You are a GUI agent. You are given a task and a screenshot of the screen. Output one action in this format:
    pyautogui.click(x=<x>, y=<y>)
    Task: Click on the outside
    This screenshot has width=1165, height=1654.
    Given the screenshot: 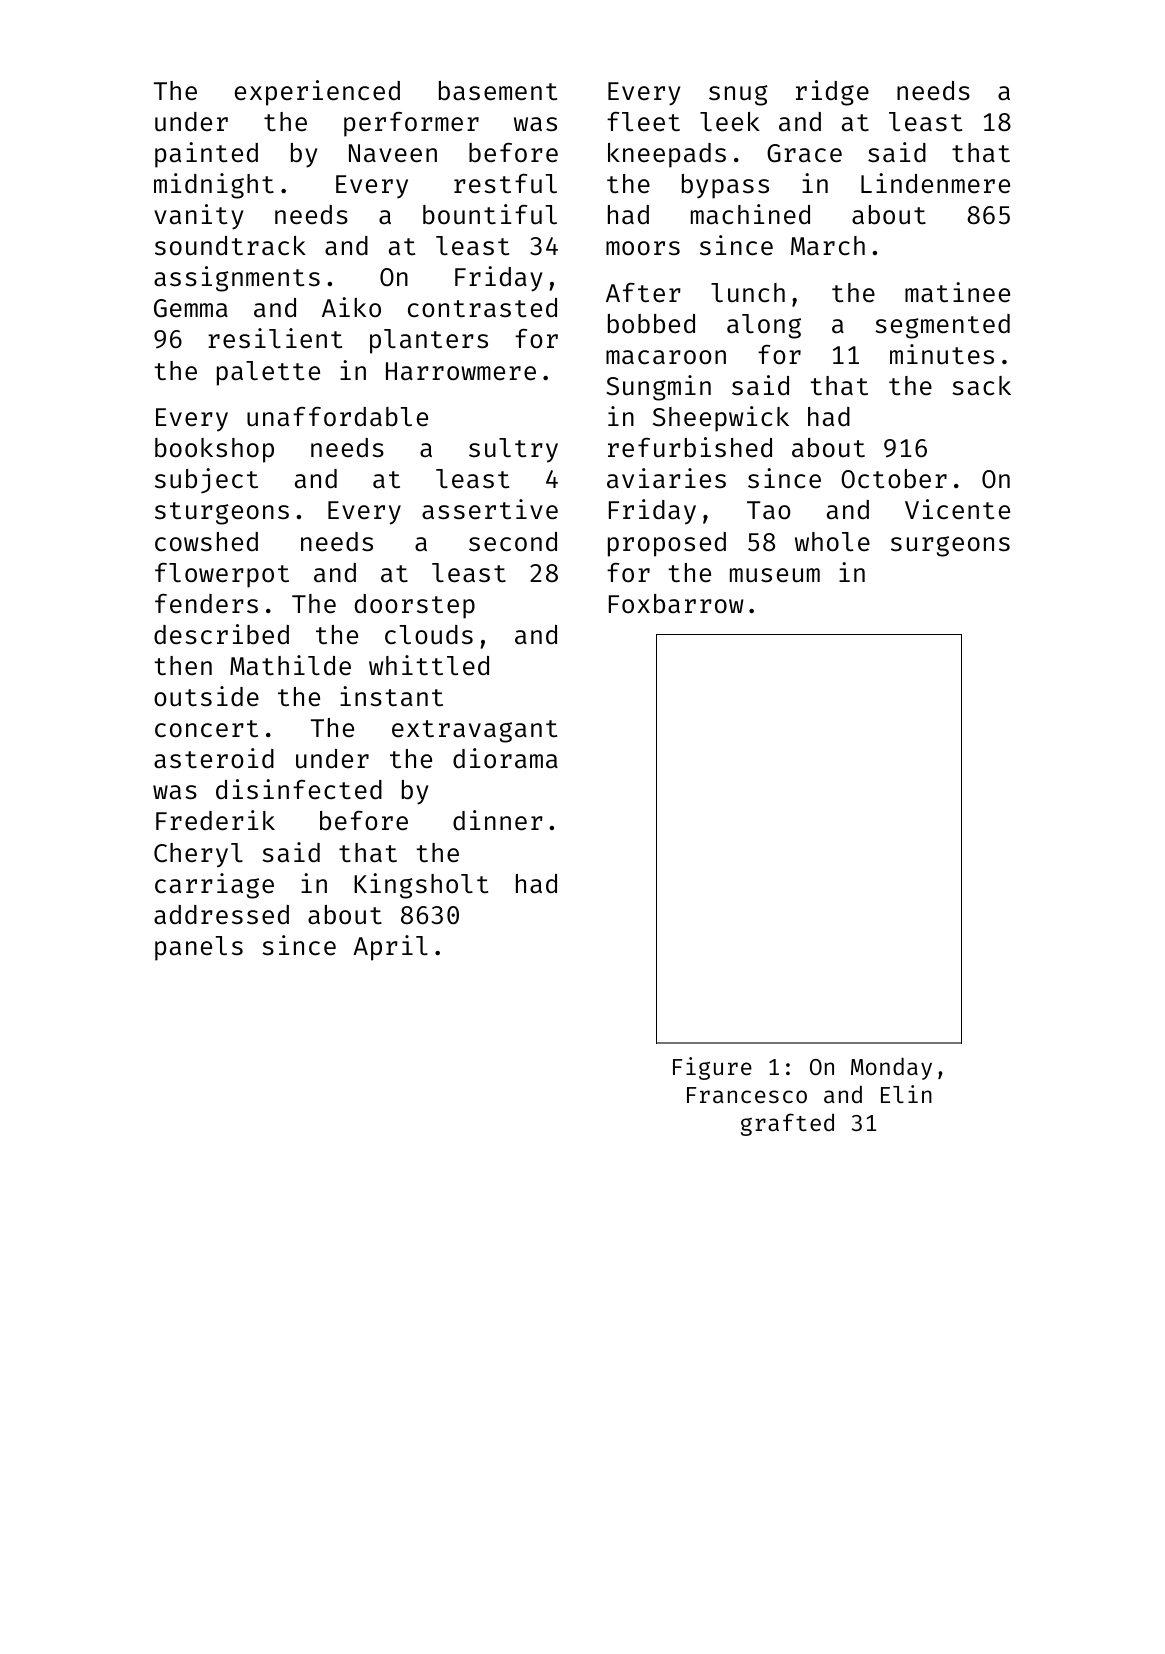 What is the action you would take?
    pyautogui.click(x=206, y=696)
